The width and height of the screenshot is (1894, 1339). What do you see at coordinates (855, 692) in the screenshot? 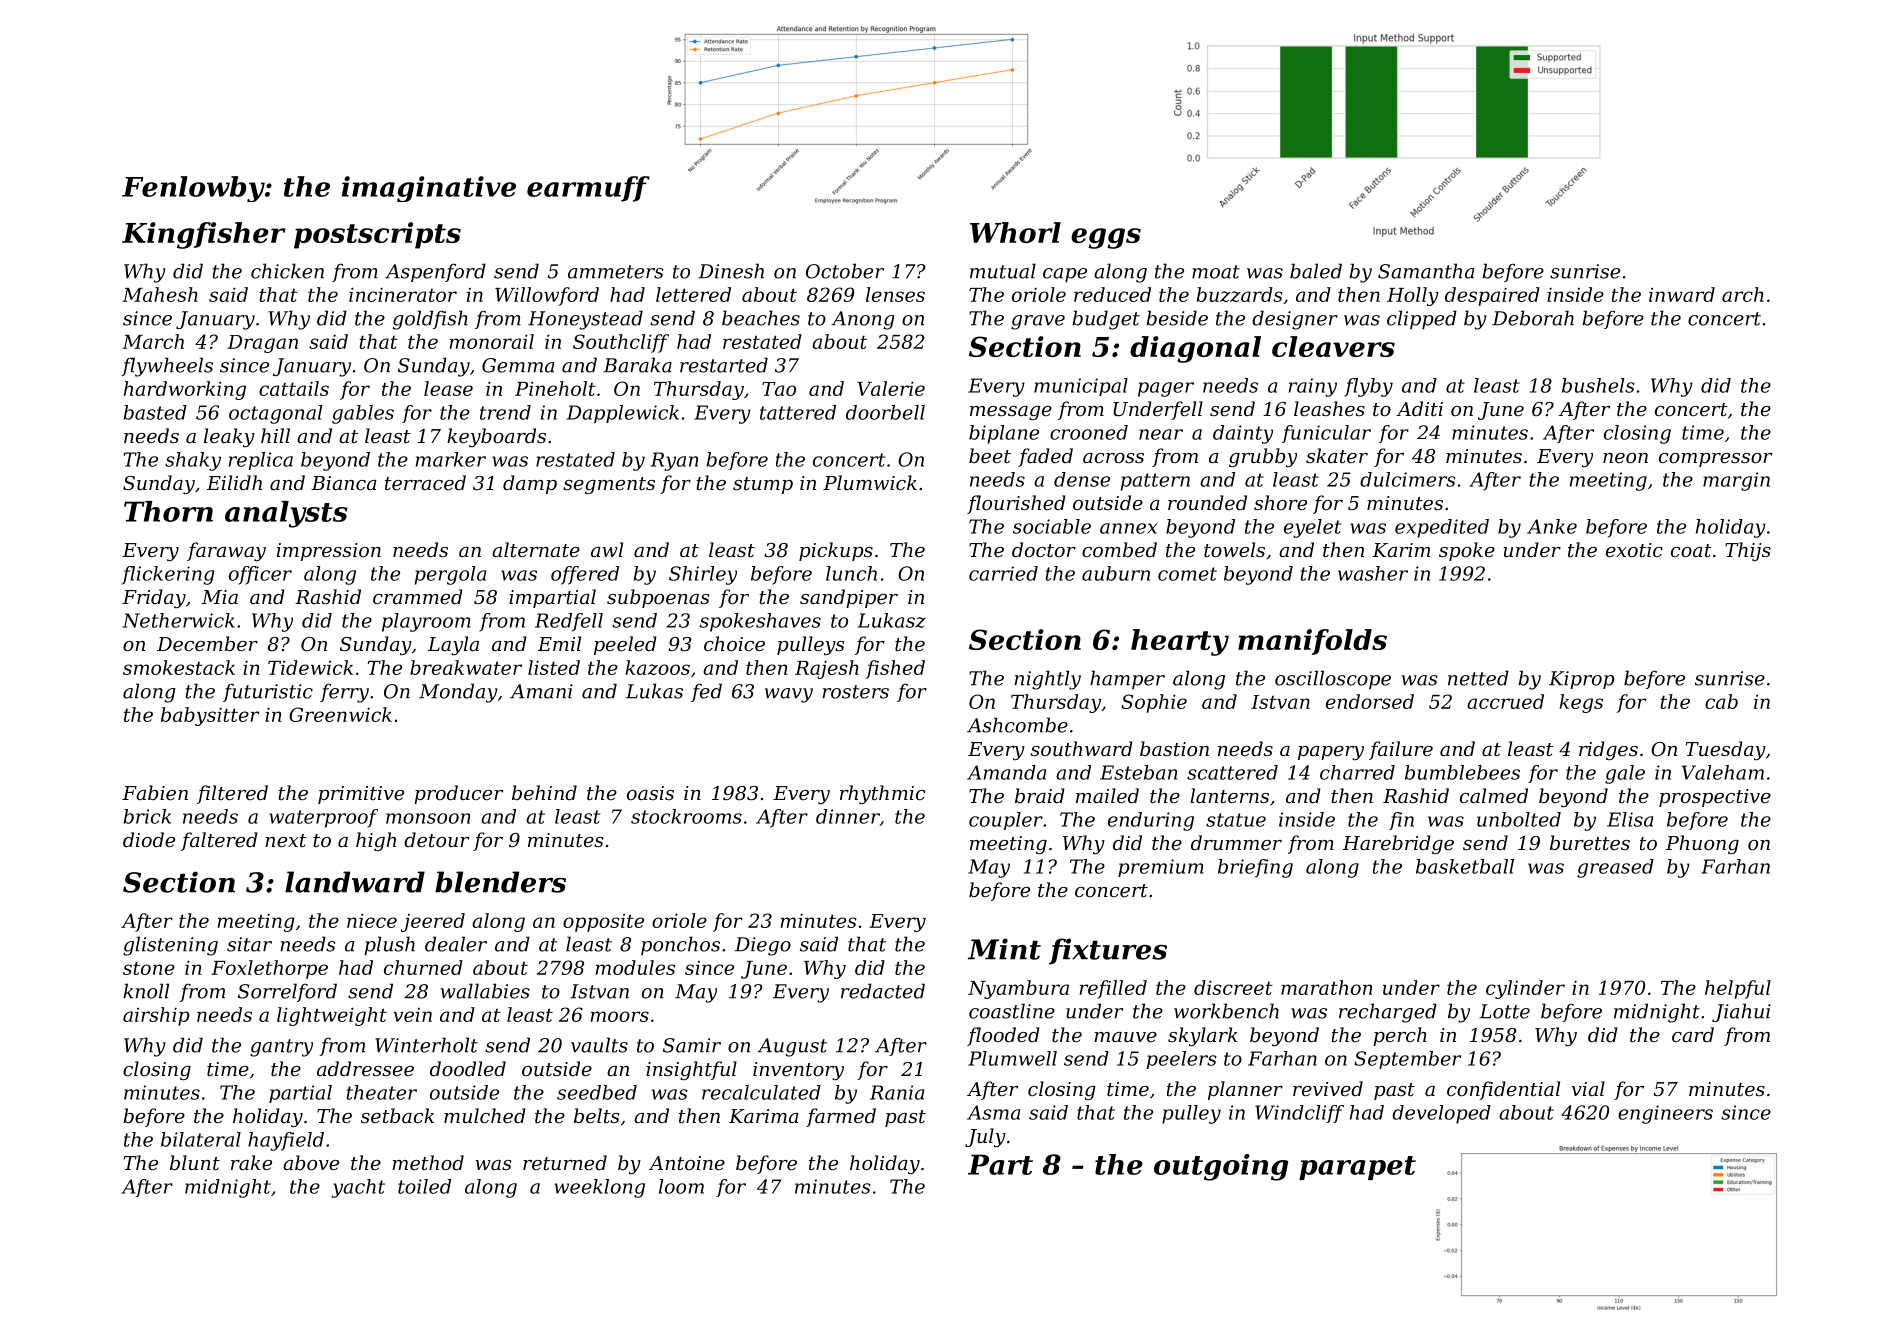
I see `rosters` at bounding box center [855, 692].
